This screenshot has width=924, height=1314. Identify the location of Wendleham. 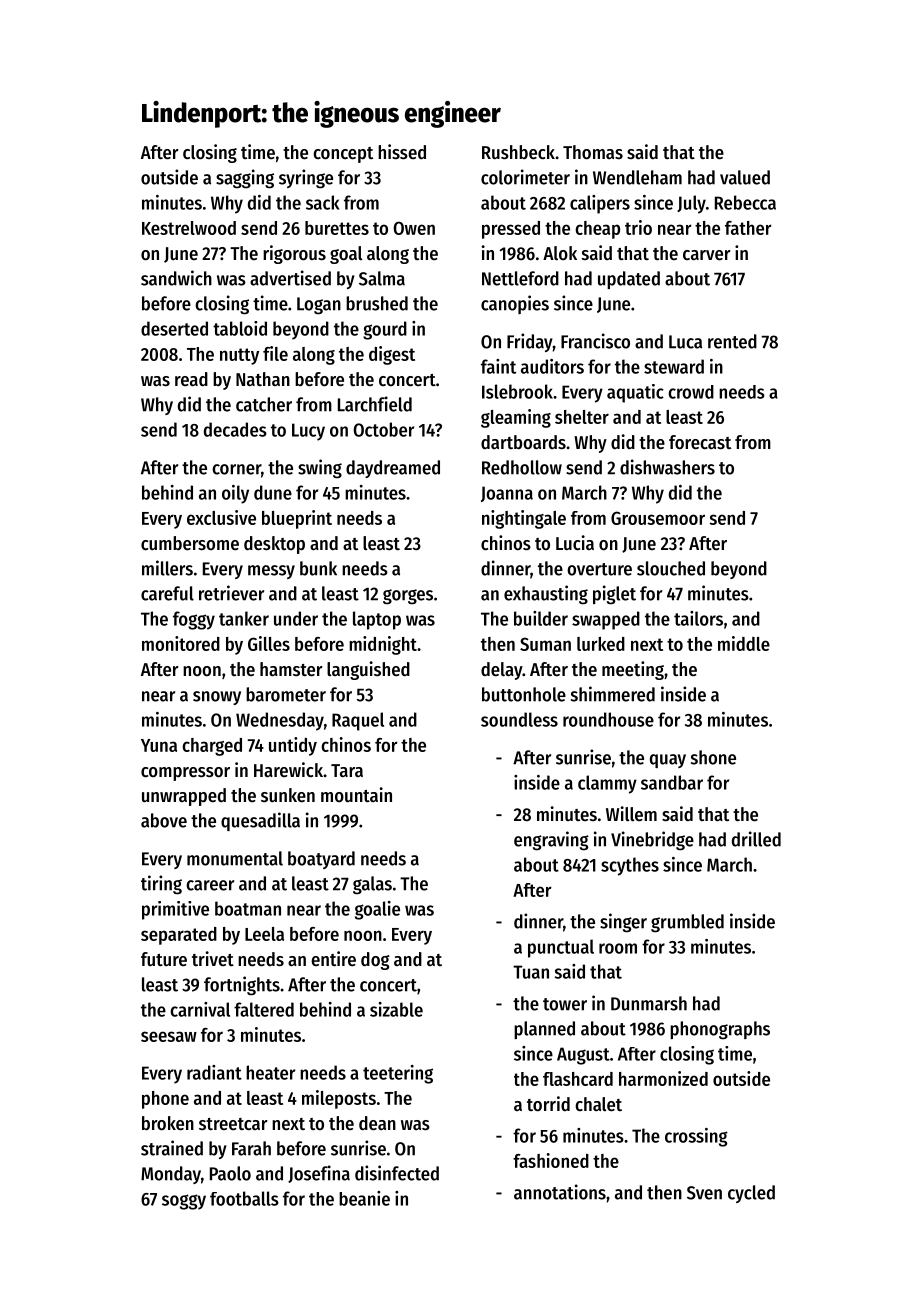
(637, 177).
